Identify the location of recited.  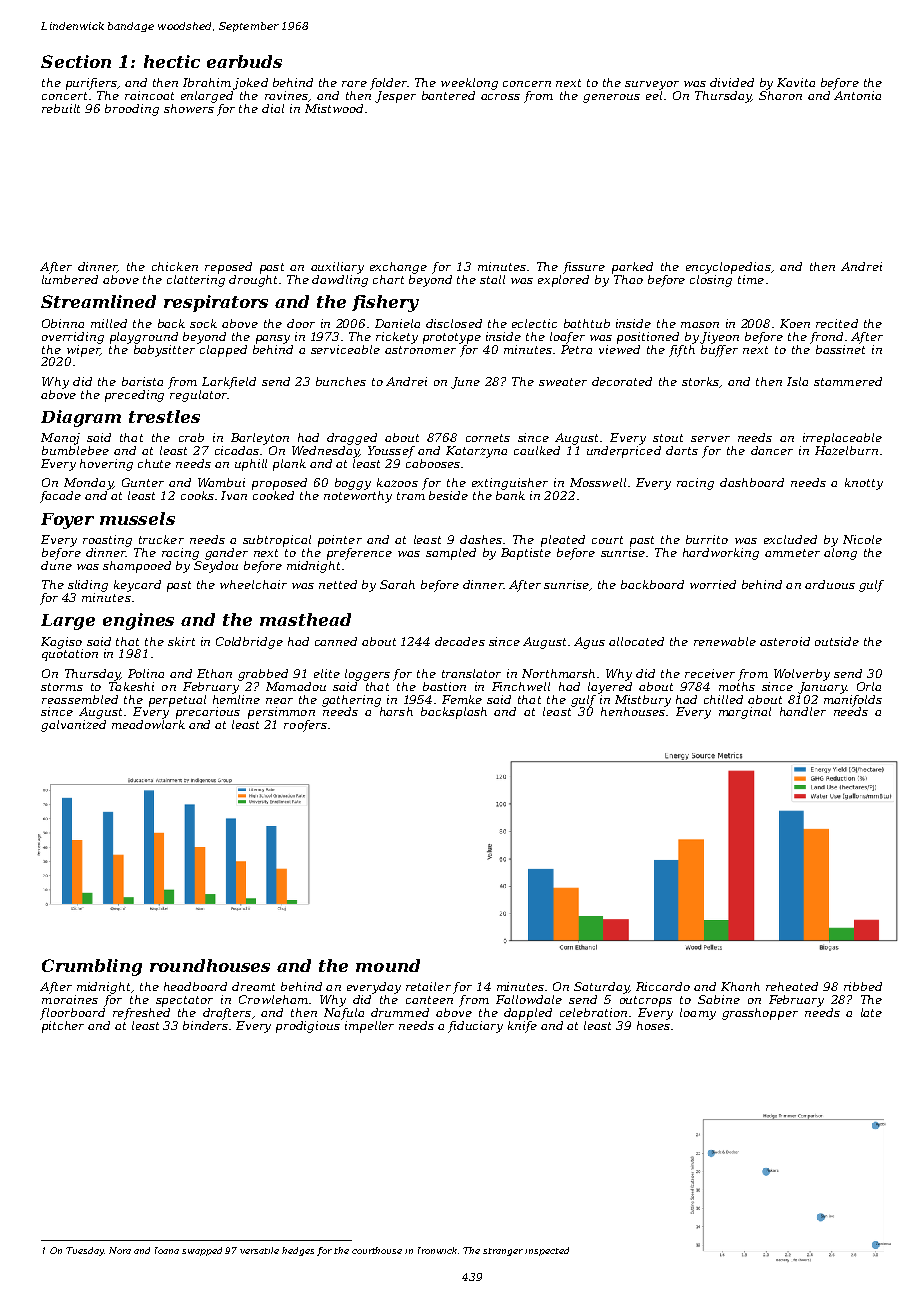
(837, 323).
